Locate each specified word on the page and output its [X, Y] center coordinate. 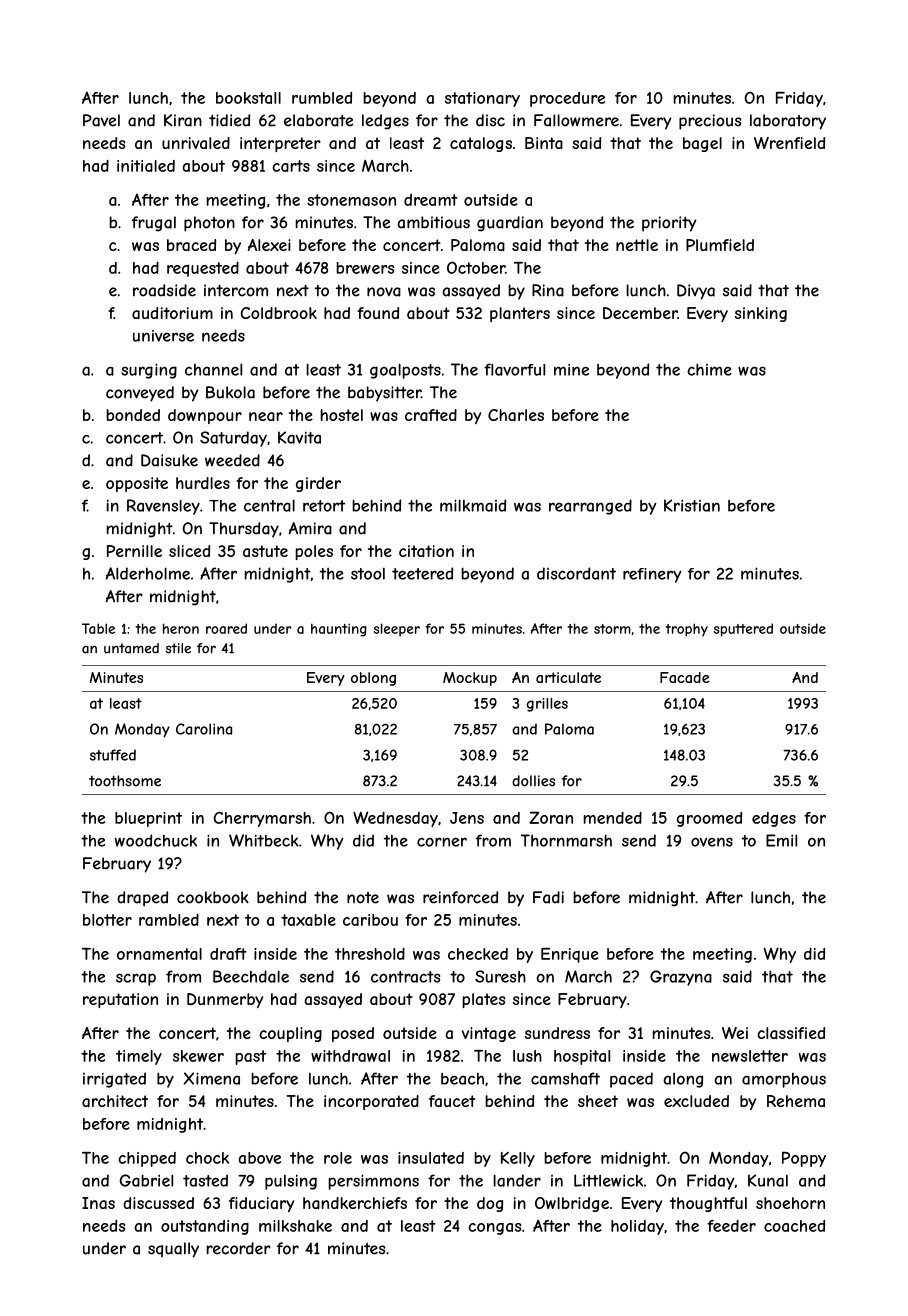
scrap [136, 979]
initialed [146, 166]
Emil [781, 840]
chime [709, 369]
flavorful [514, 369]
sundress [557, 1033]
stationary [482, 99]
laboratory [788, 122]
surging [149, 371]
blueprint [148, 819]
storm [612, 629]
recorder [238, 1248]
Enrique [570, 955]
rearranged [590, 507]
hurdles [203, 483]
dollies [533, 781]
